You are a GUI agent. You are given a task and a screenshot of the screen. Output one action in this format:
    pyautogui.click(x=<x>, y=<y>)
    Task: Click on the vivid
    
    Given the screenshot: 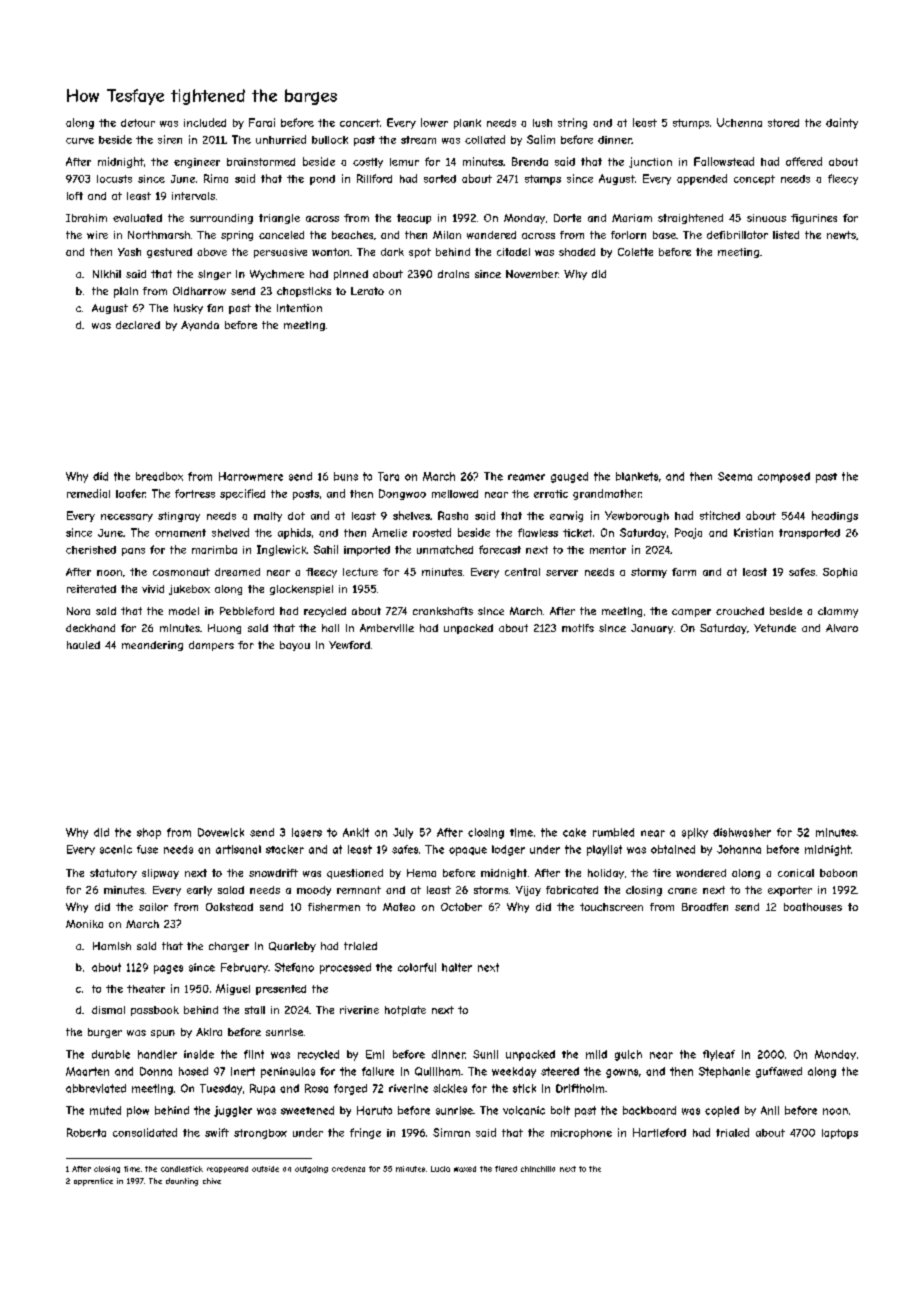 What is the action you would take?
    pyautogui.click(x=153, y=589)
